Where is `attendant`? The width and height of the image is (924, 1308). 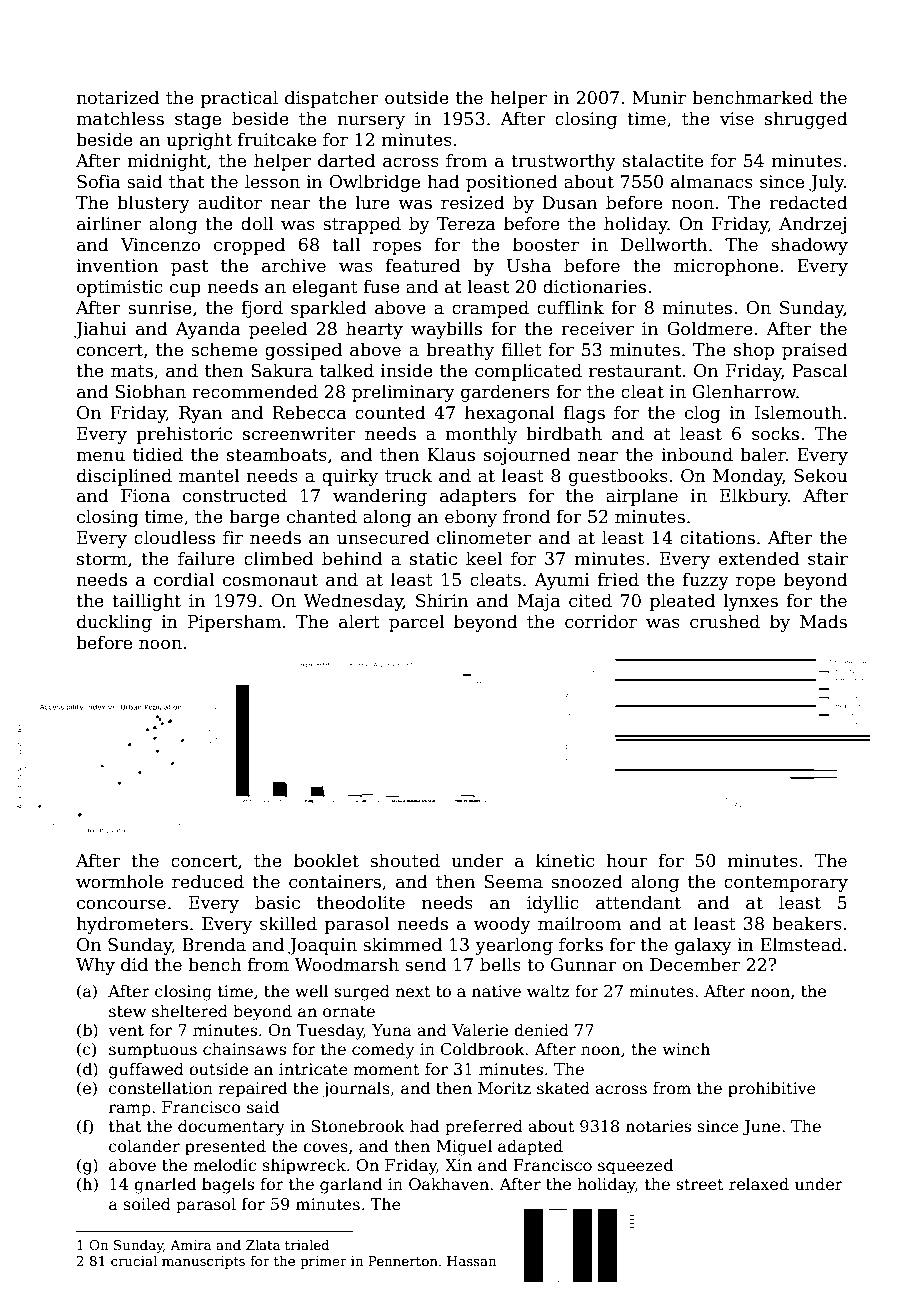
attendant is located at coordinates (638, 902).
